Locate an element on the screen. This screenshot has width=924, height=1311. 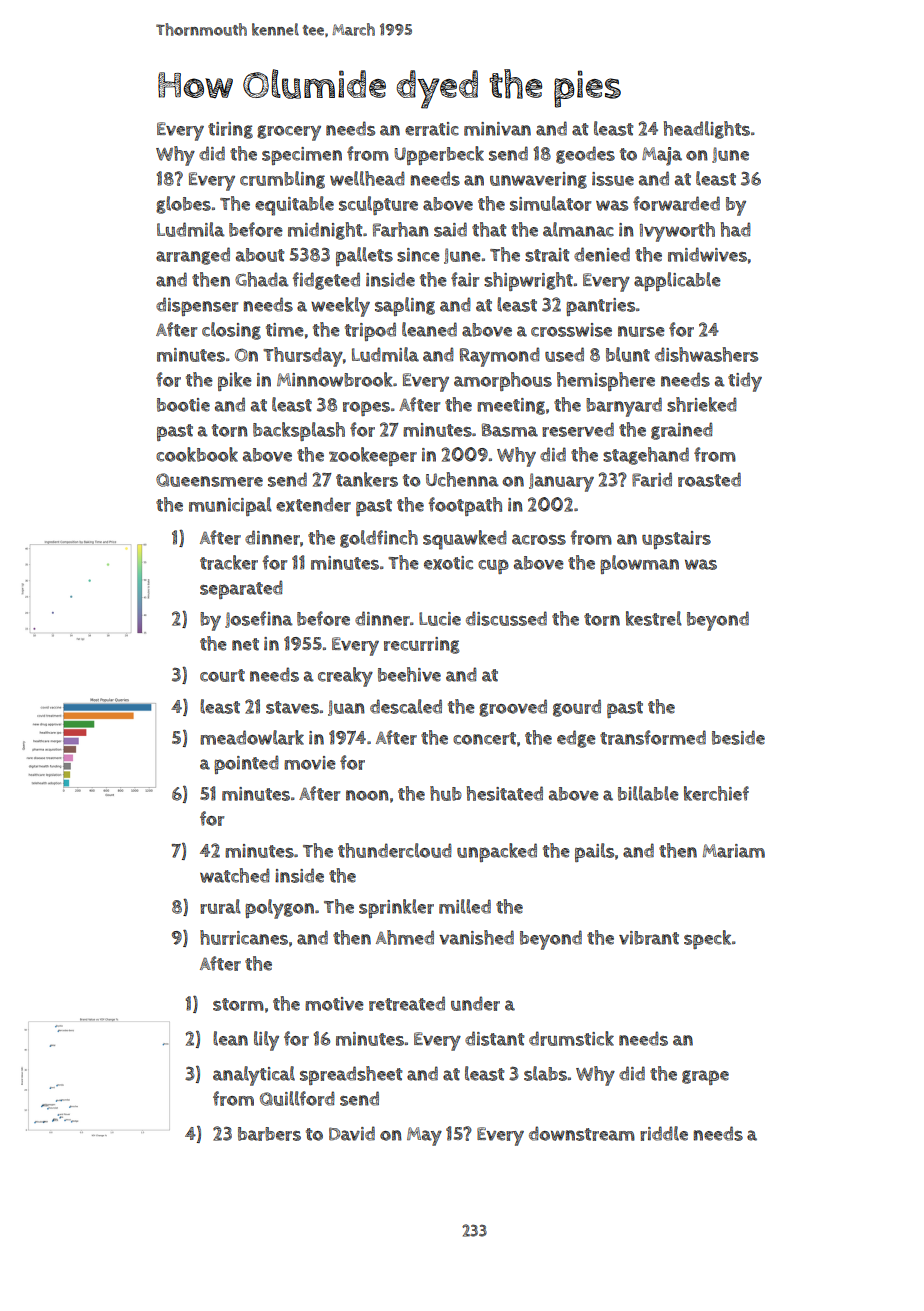
barbers is located at coordinates (269, 1134).
